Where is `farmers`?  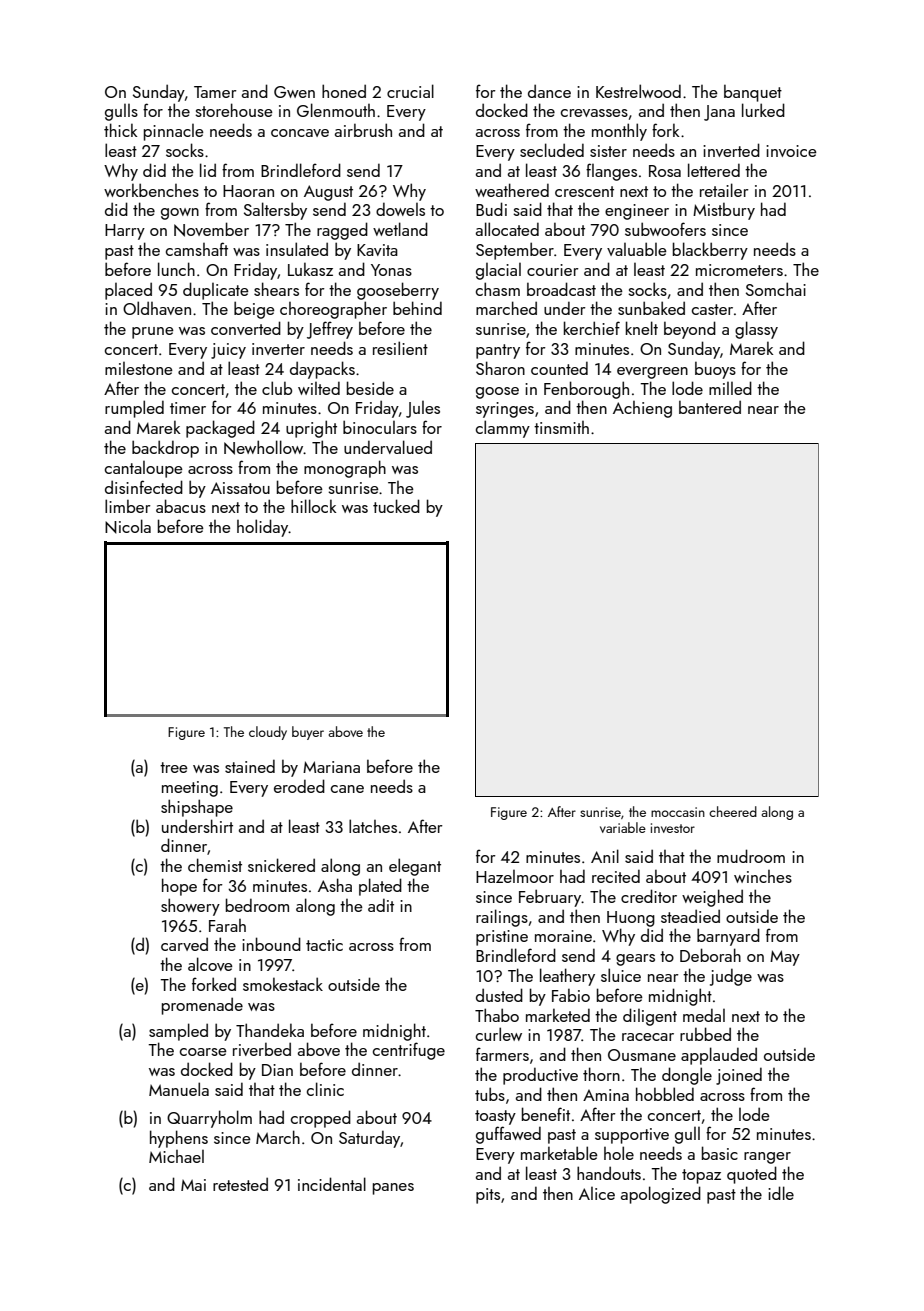
farmers is located at coordinates (502, 1054).
